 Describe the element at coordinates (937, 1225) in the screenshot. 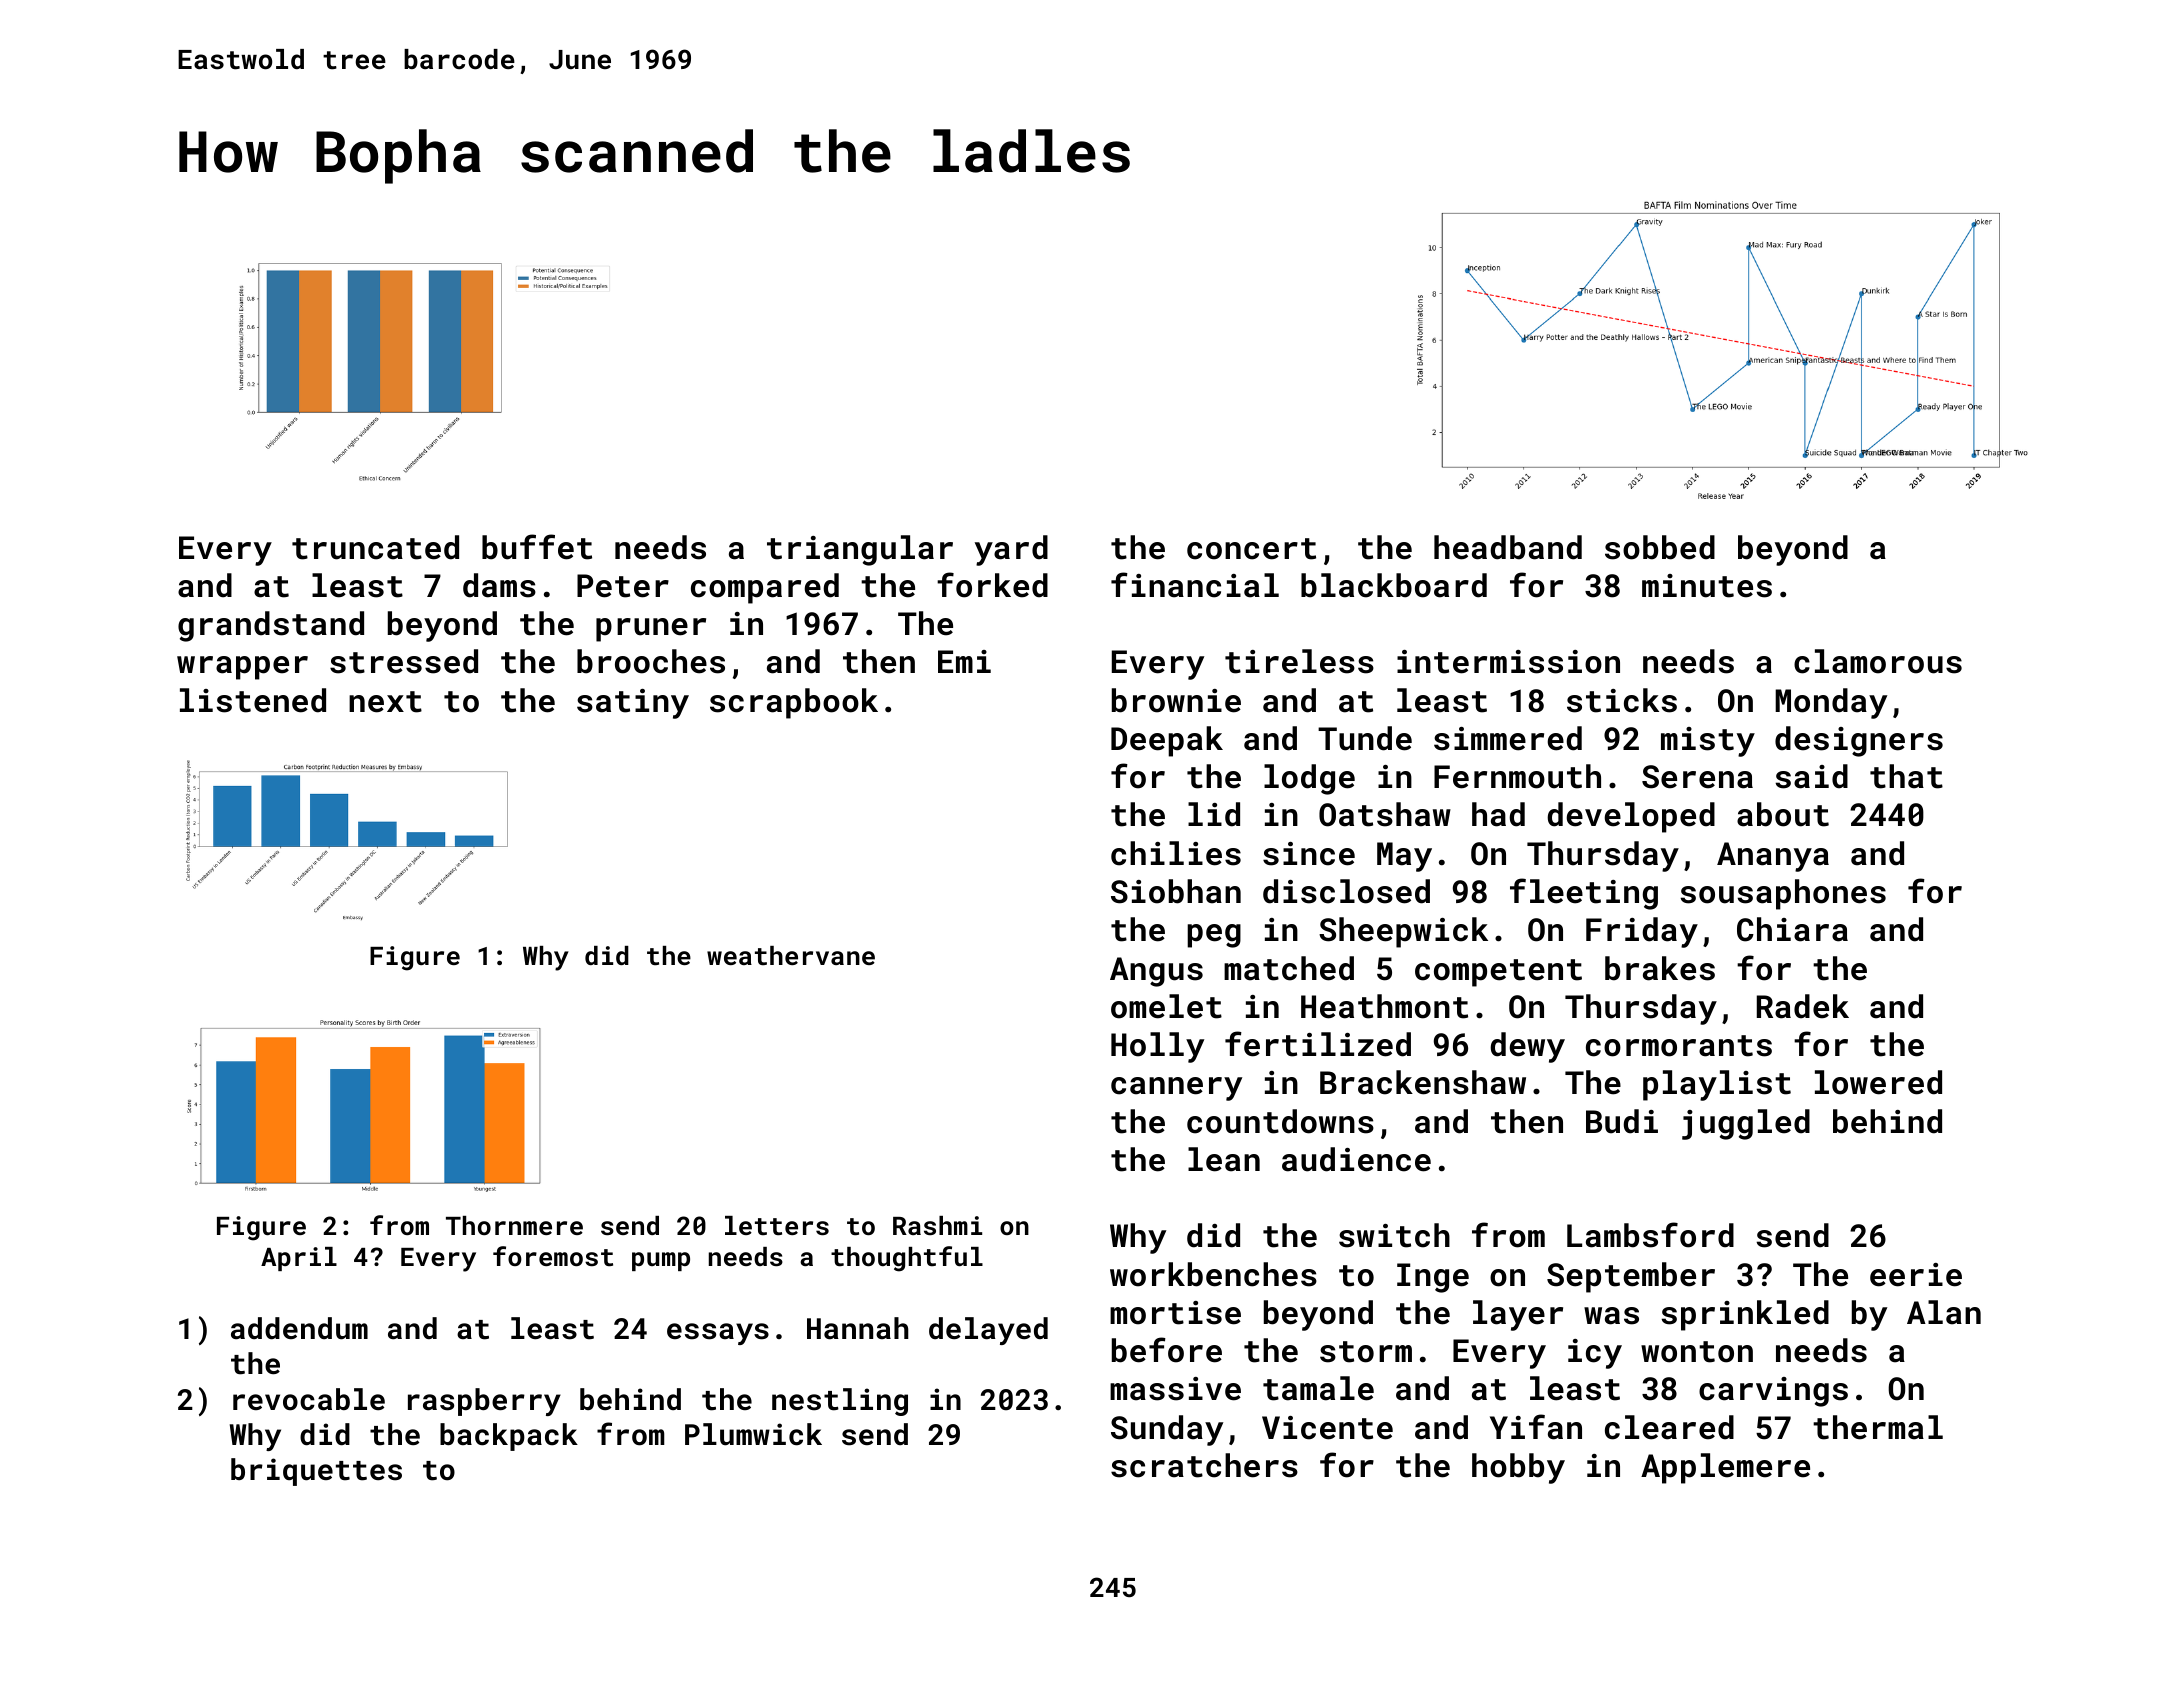

I see `Rashmi` at that location.
